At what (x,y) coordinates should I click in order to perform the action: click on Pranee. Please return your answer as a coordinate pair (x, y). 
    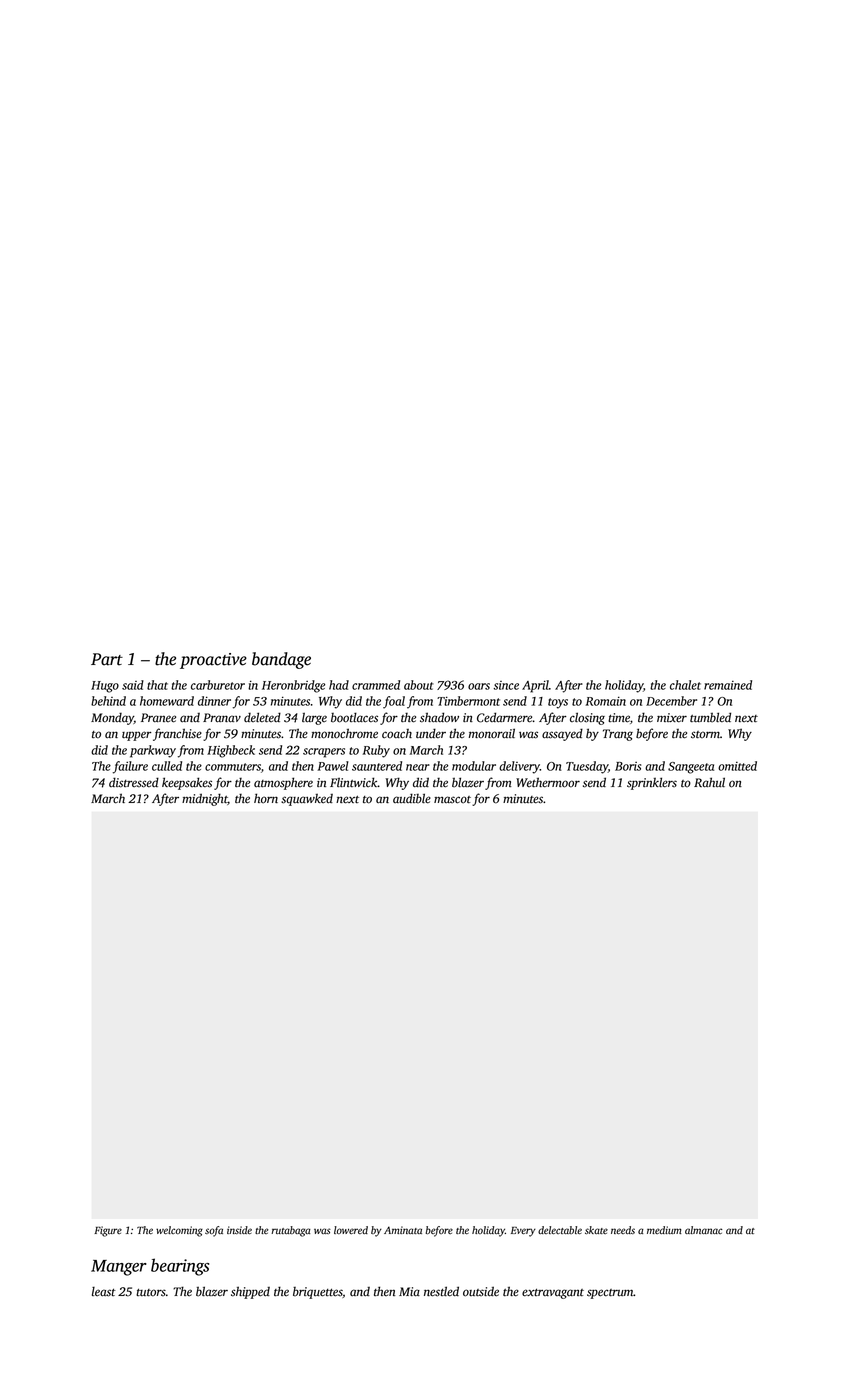
    Looking at the image, I should click on (158, 718).
